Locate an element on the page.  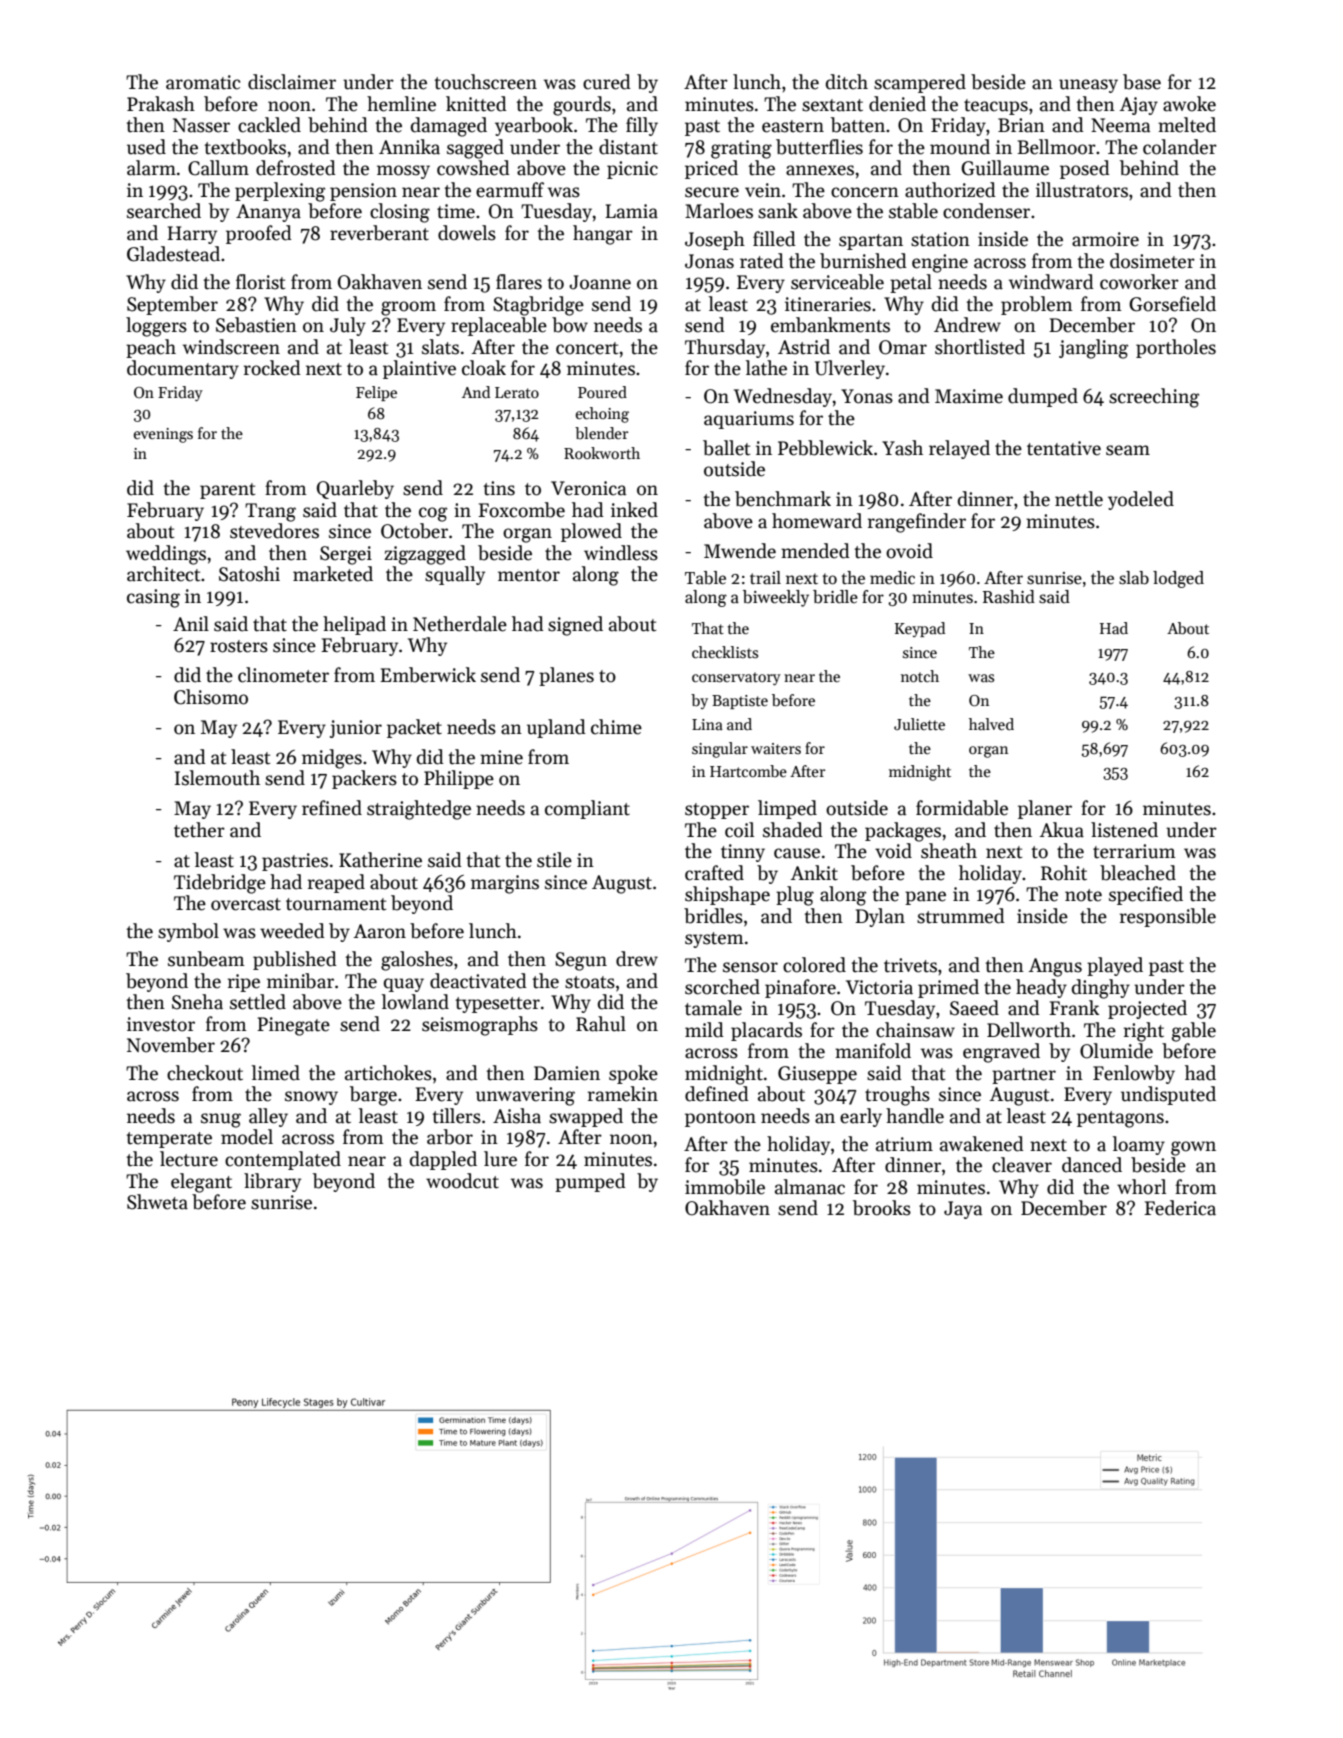
Frank is located at coordinates (1074, 1008).
